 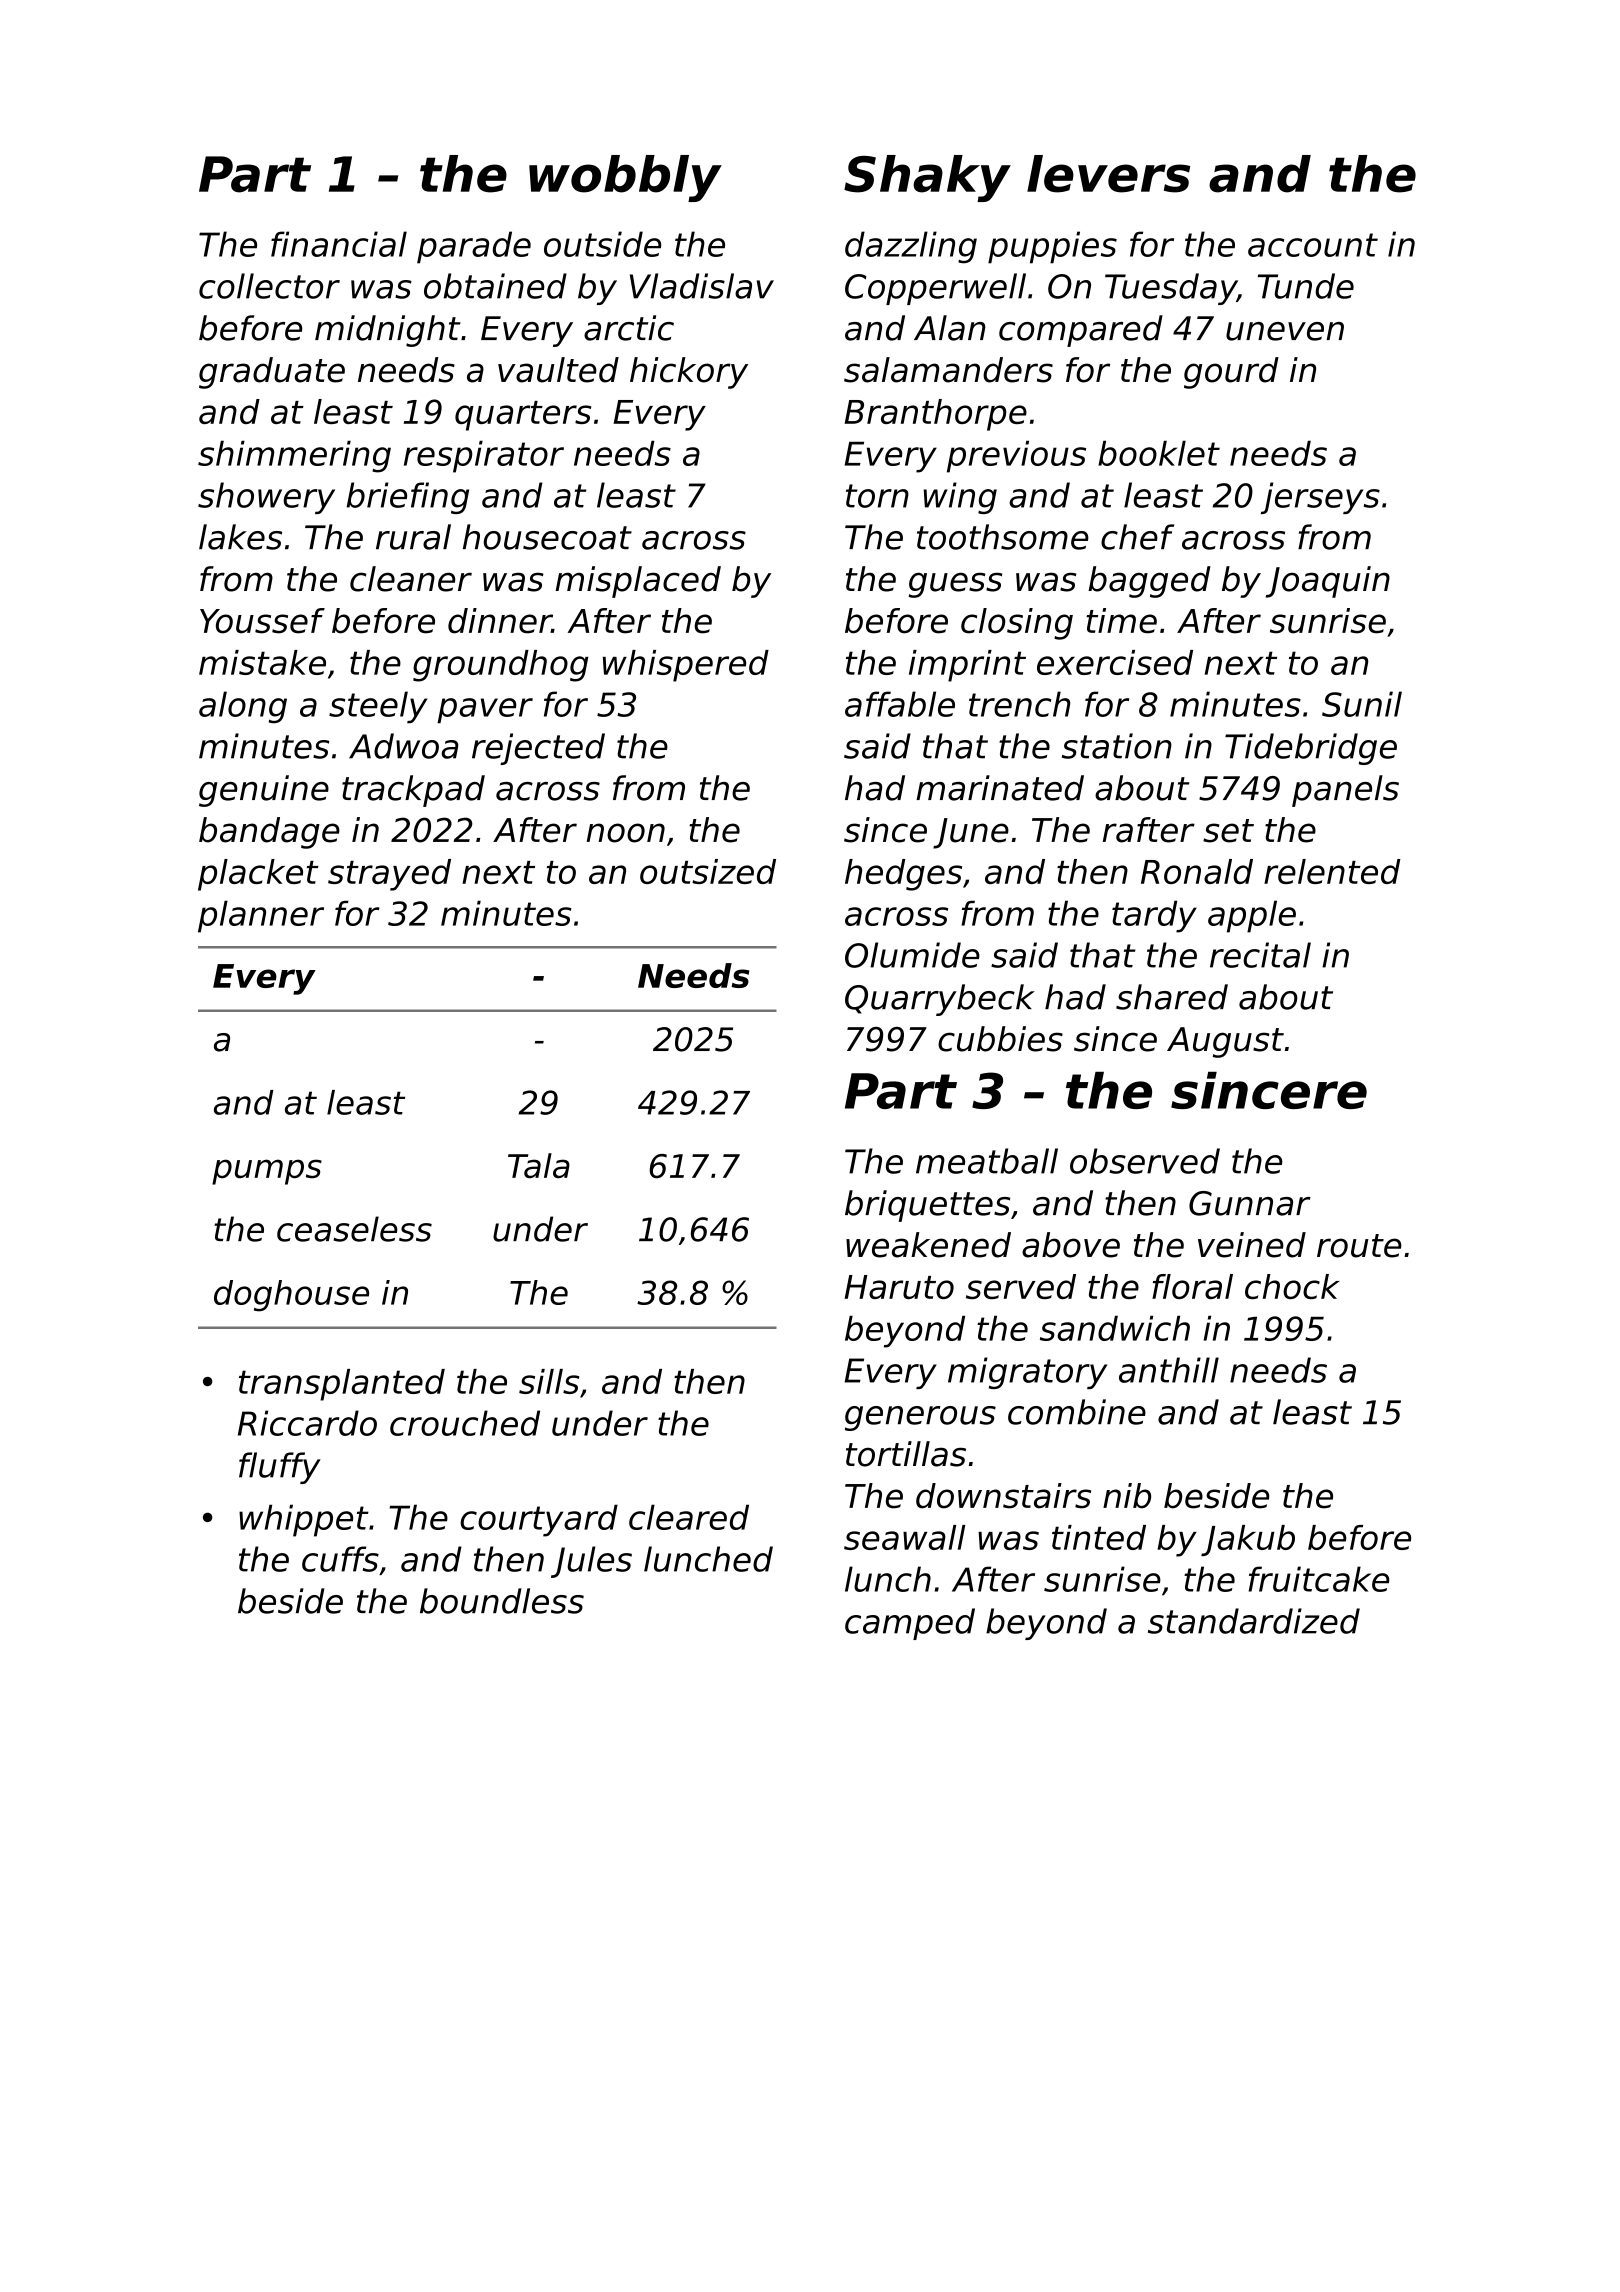 What do you see at coordinates (413, 537) in the page?
I see `rural` at bounding box center [413, 537].
